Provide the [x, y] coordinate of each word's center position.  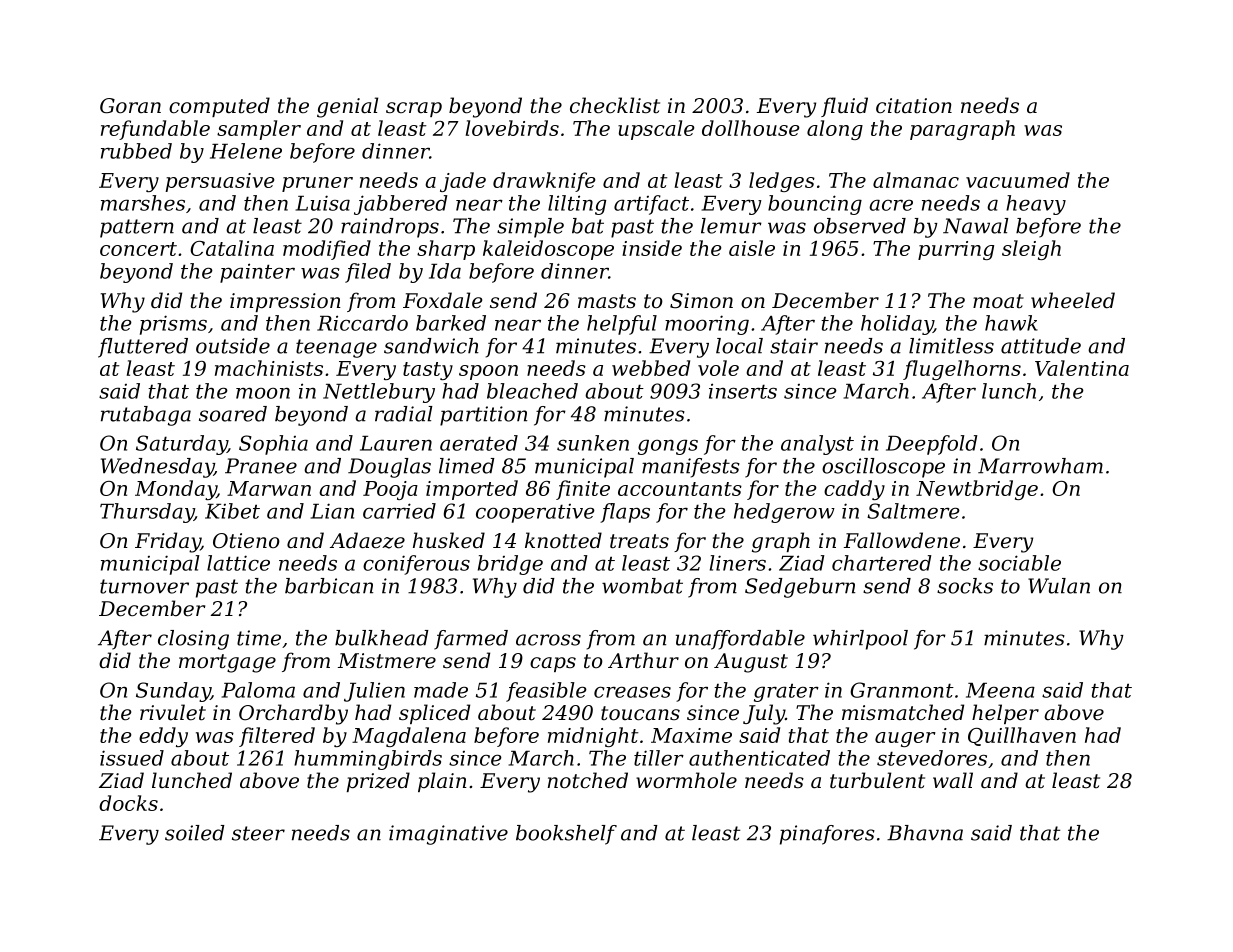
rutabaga [146, 416]
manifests [691, 468]
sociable [1019, 563]
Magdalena [409, 737]
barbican [329, 586]
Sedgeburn [800, 588]
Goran [130, 106]
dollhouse [751, 128]
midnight [593, 737]
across [548, 640]
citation [914, 106]
